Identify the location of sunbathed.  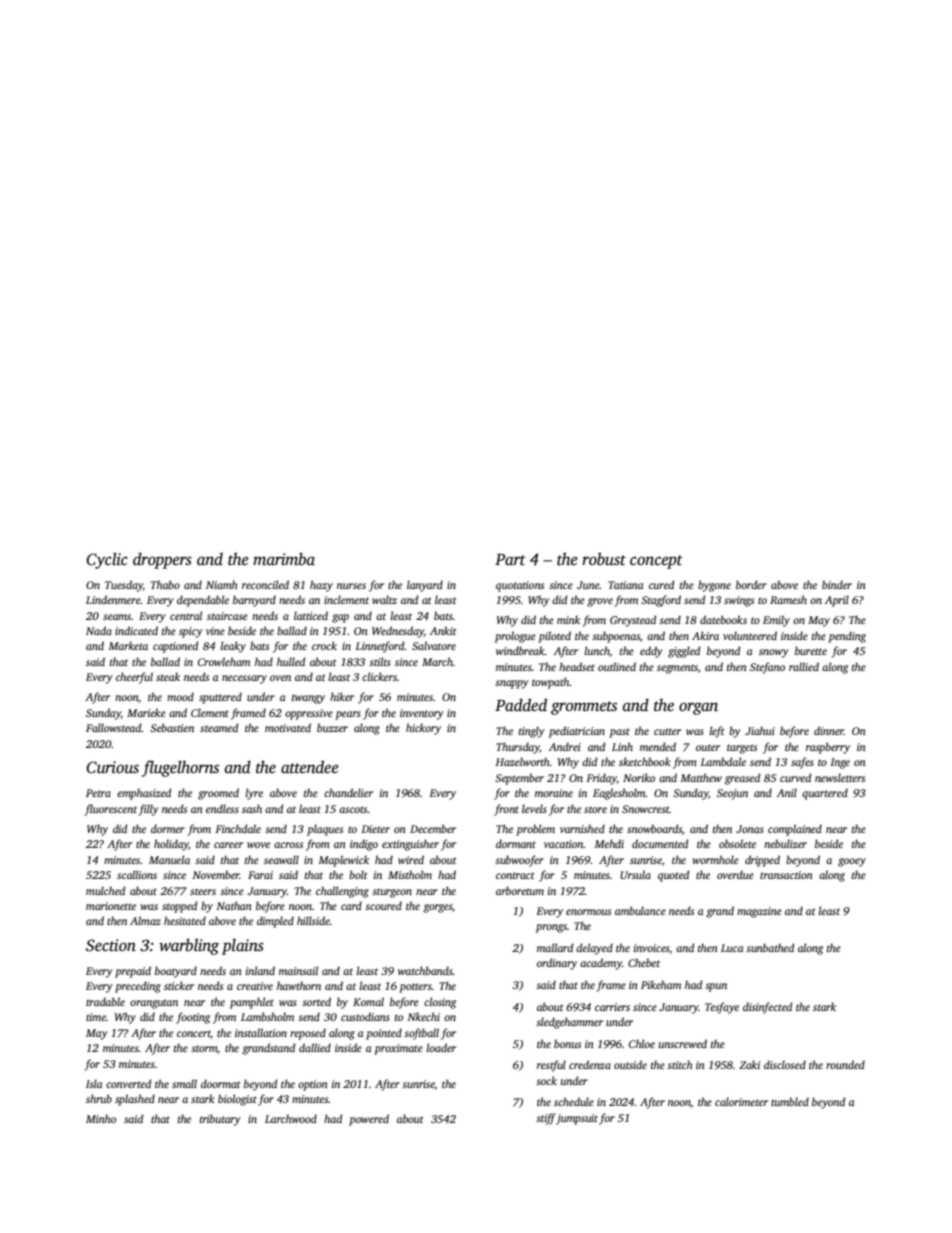
(770, 947).
